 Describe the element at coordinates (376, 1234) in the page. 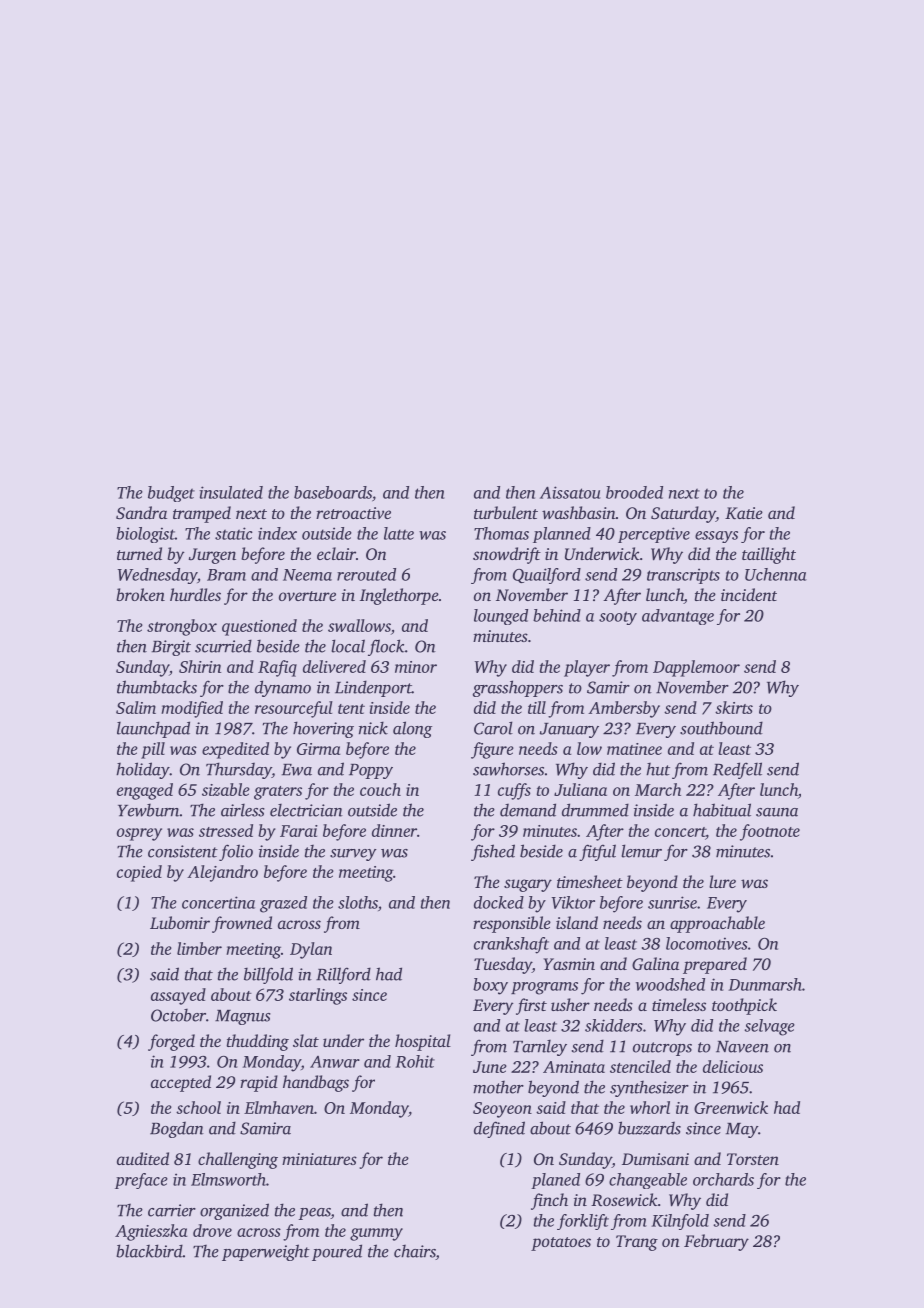

I see `gummy` at that location.
